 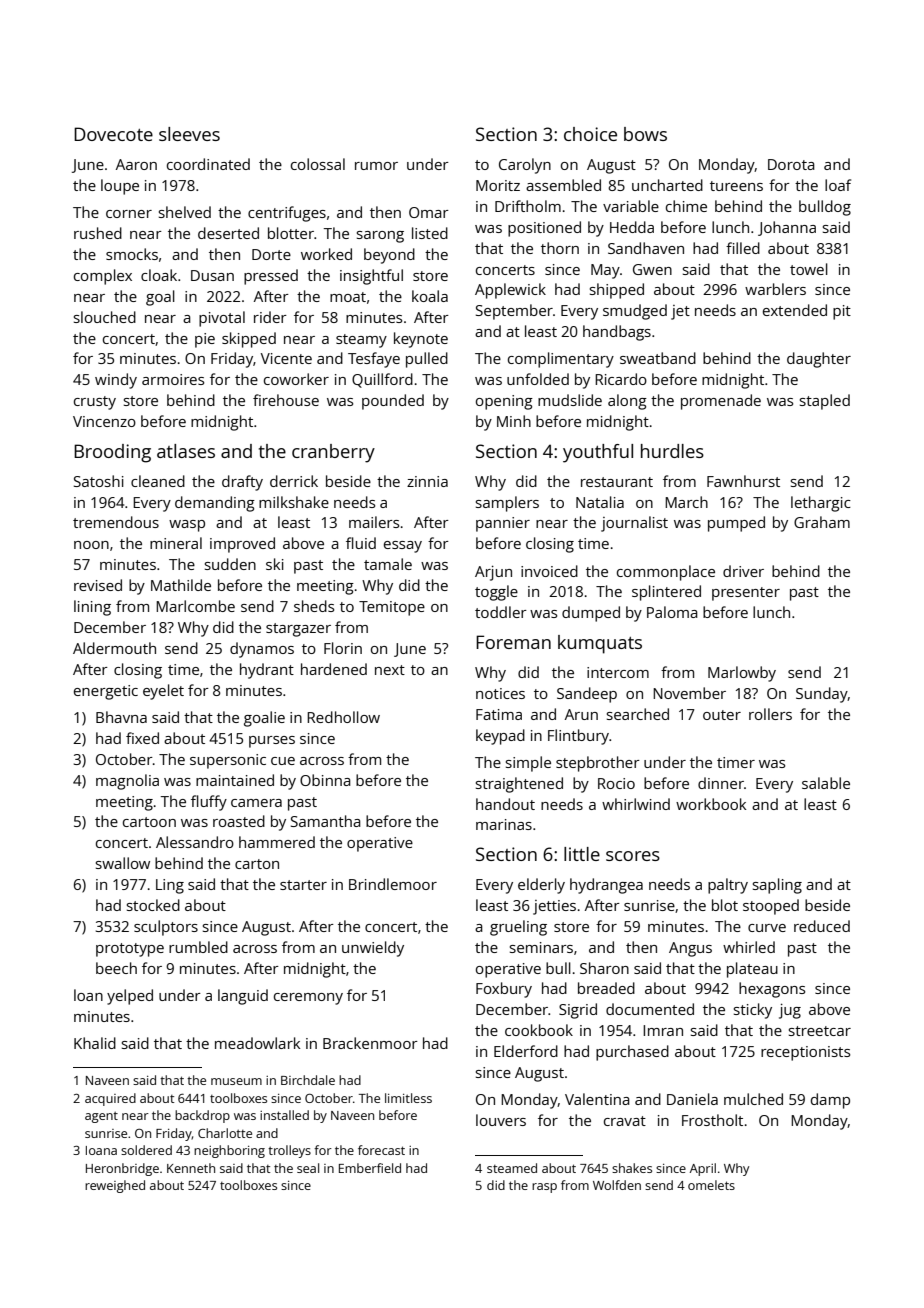 I want to click on deserted, so click(x=228, y=233).
